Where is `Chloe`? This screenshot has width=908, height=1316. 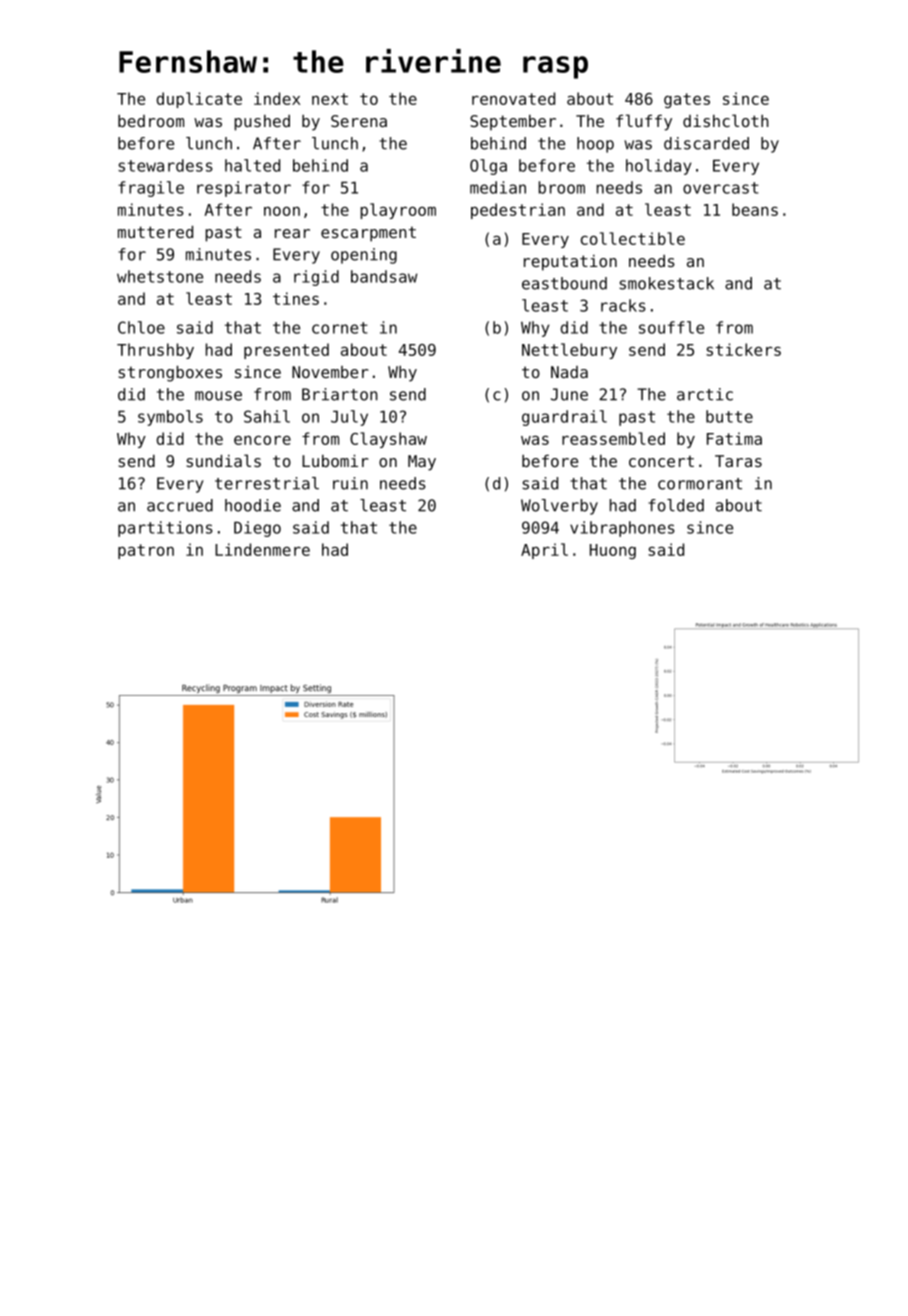
Chloe is located at coordinates (141, 327).
